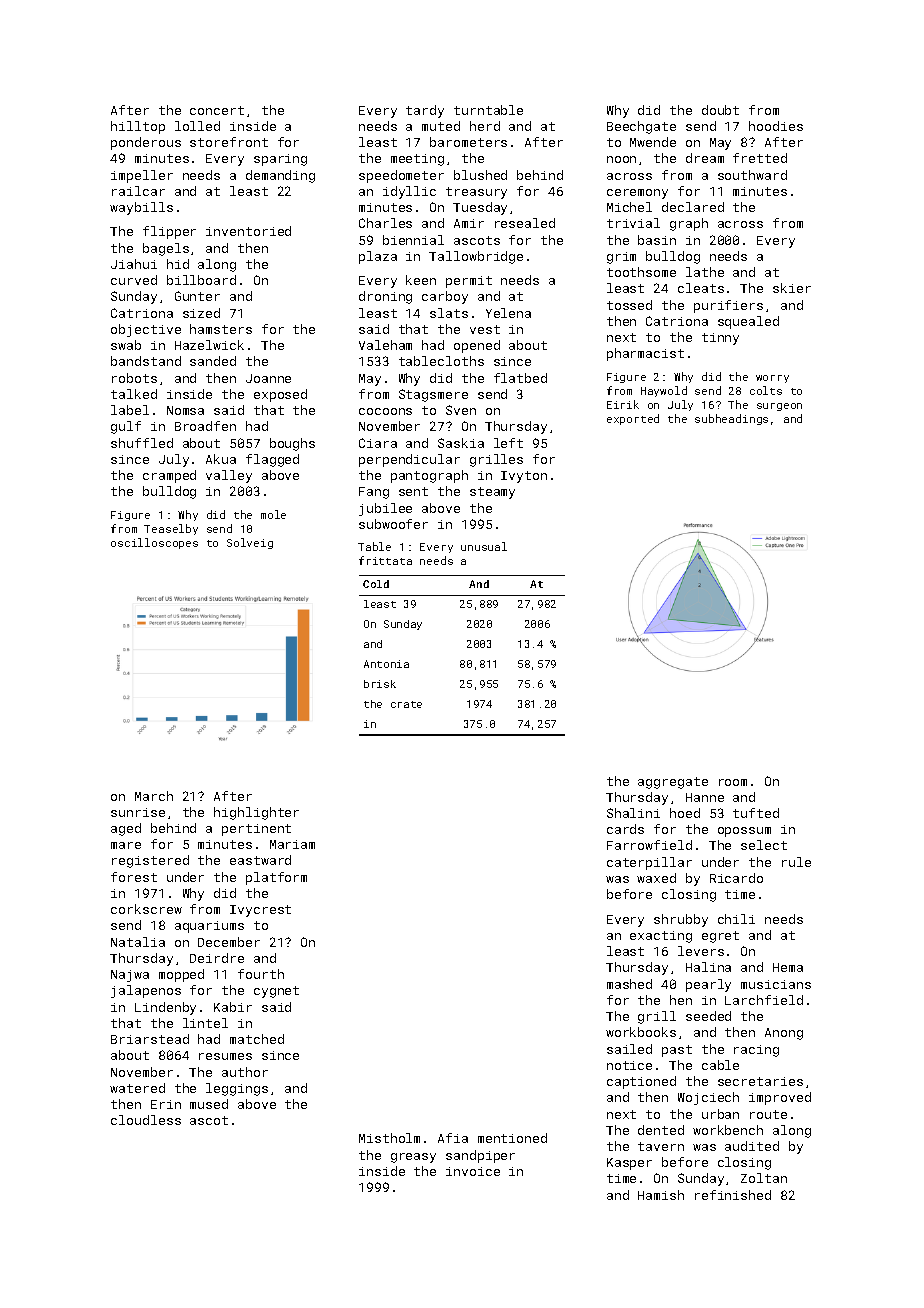  Describe the element at coordinates (150, 861) in the image. I see `registered` at that location.
